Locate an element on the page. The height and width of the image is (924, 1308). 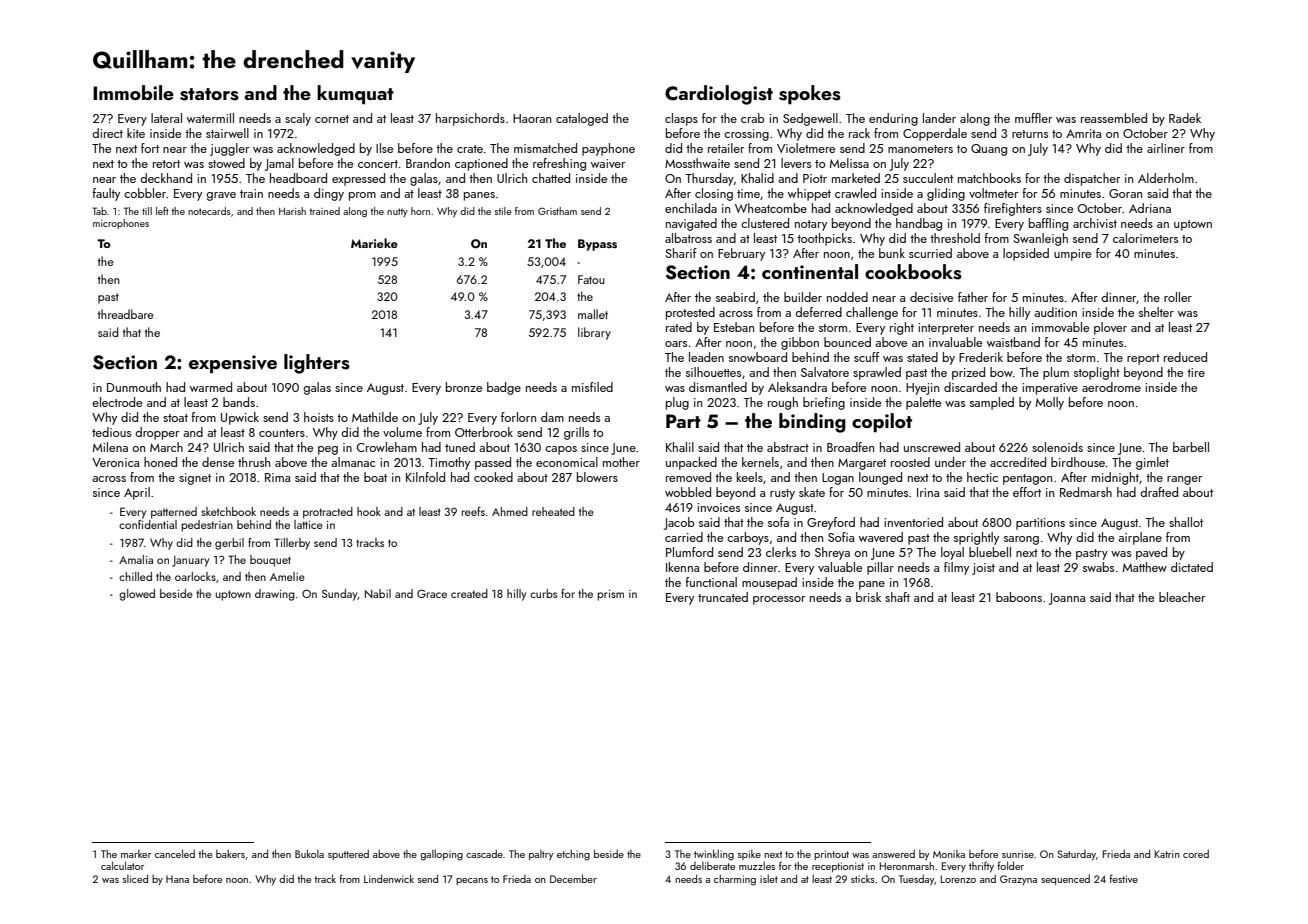
barbell is located at coordinates (1191, 447).
